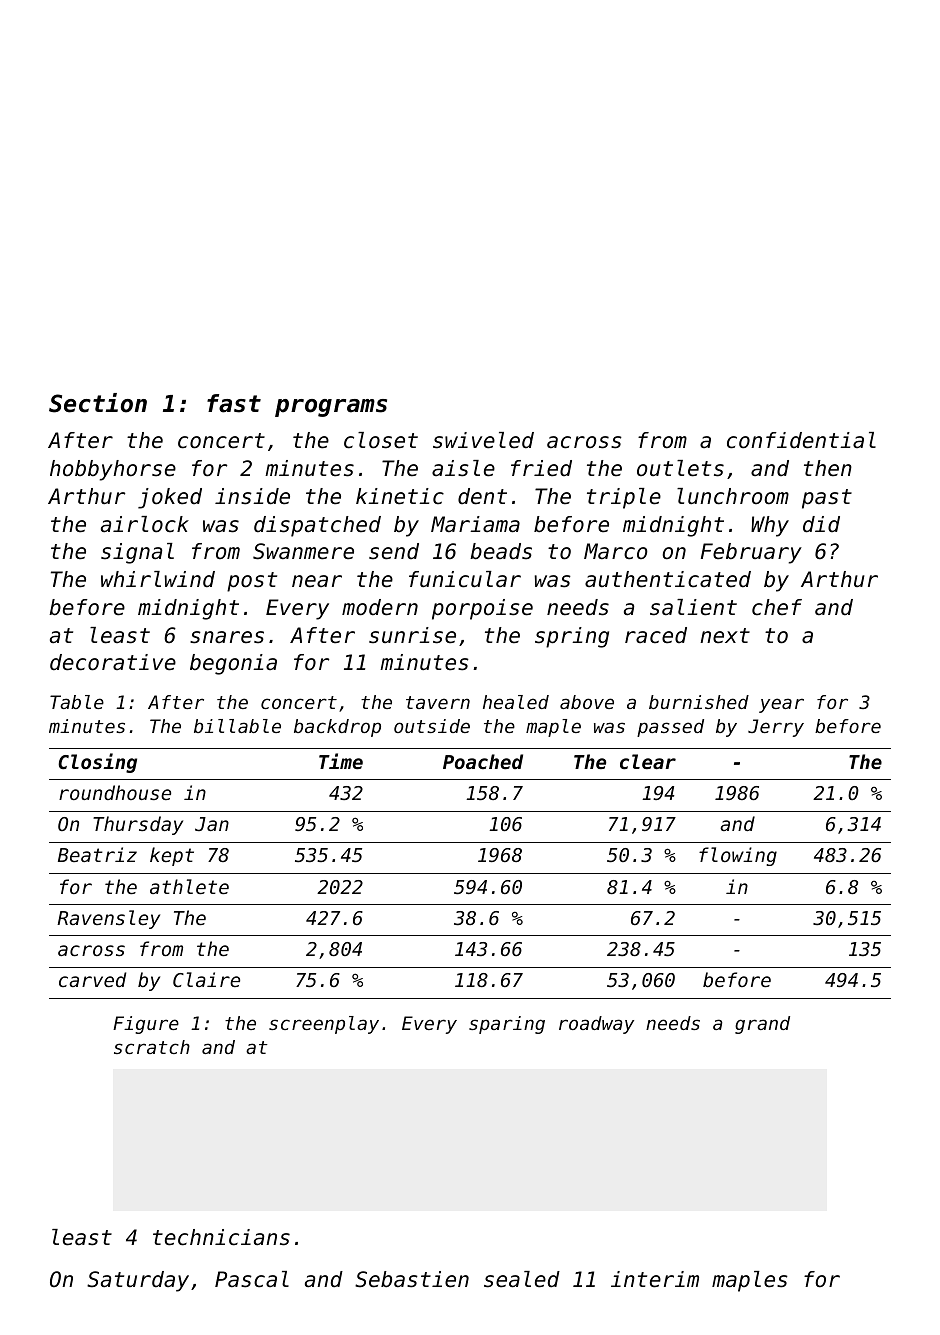  What do you see at coordinates (751, 553) in the image?
I see `February` at bounding box center [751, 553].
